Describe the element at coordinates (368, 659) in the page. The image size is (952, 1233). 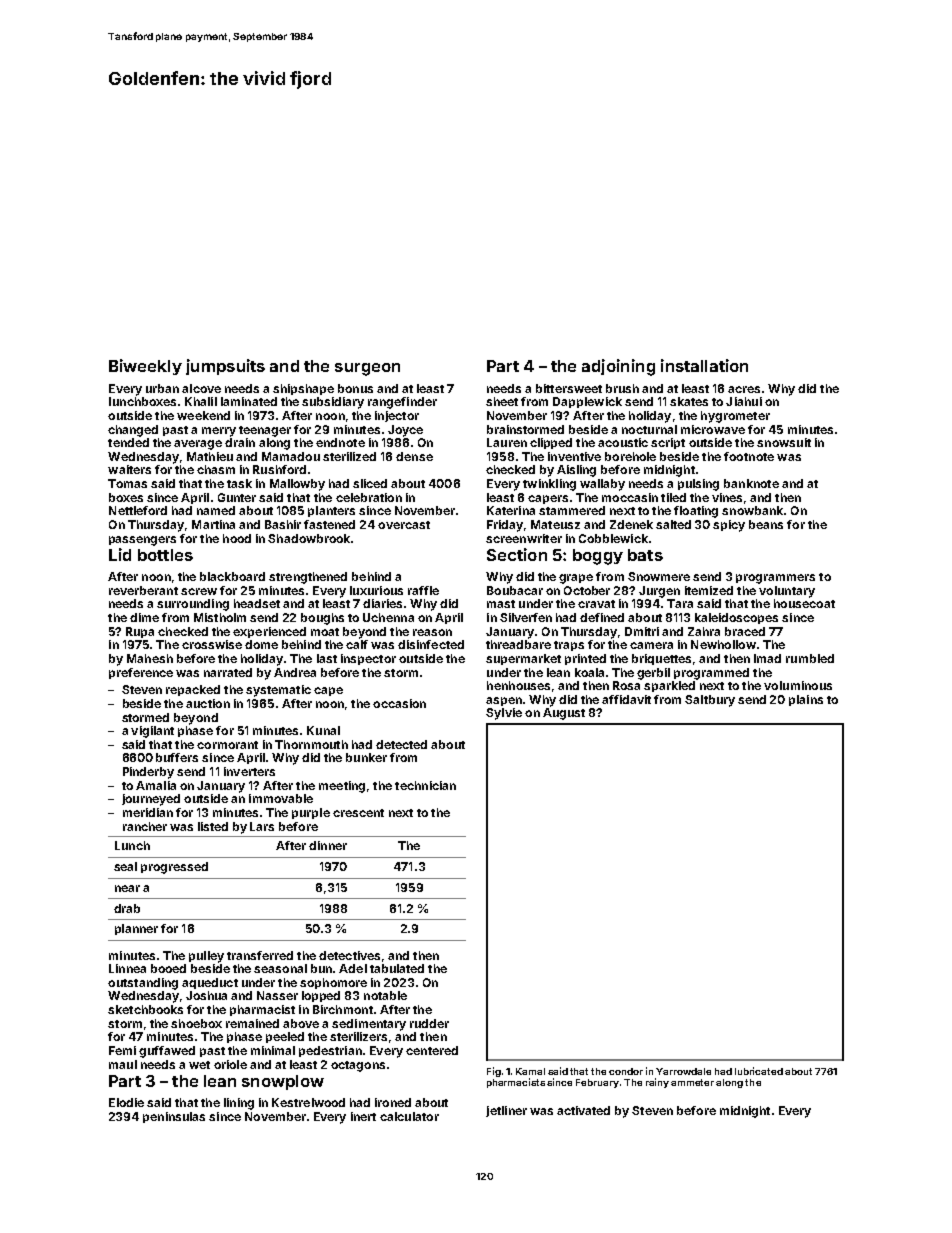
I see `inspector` at that location.
